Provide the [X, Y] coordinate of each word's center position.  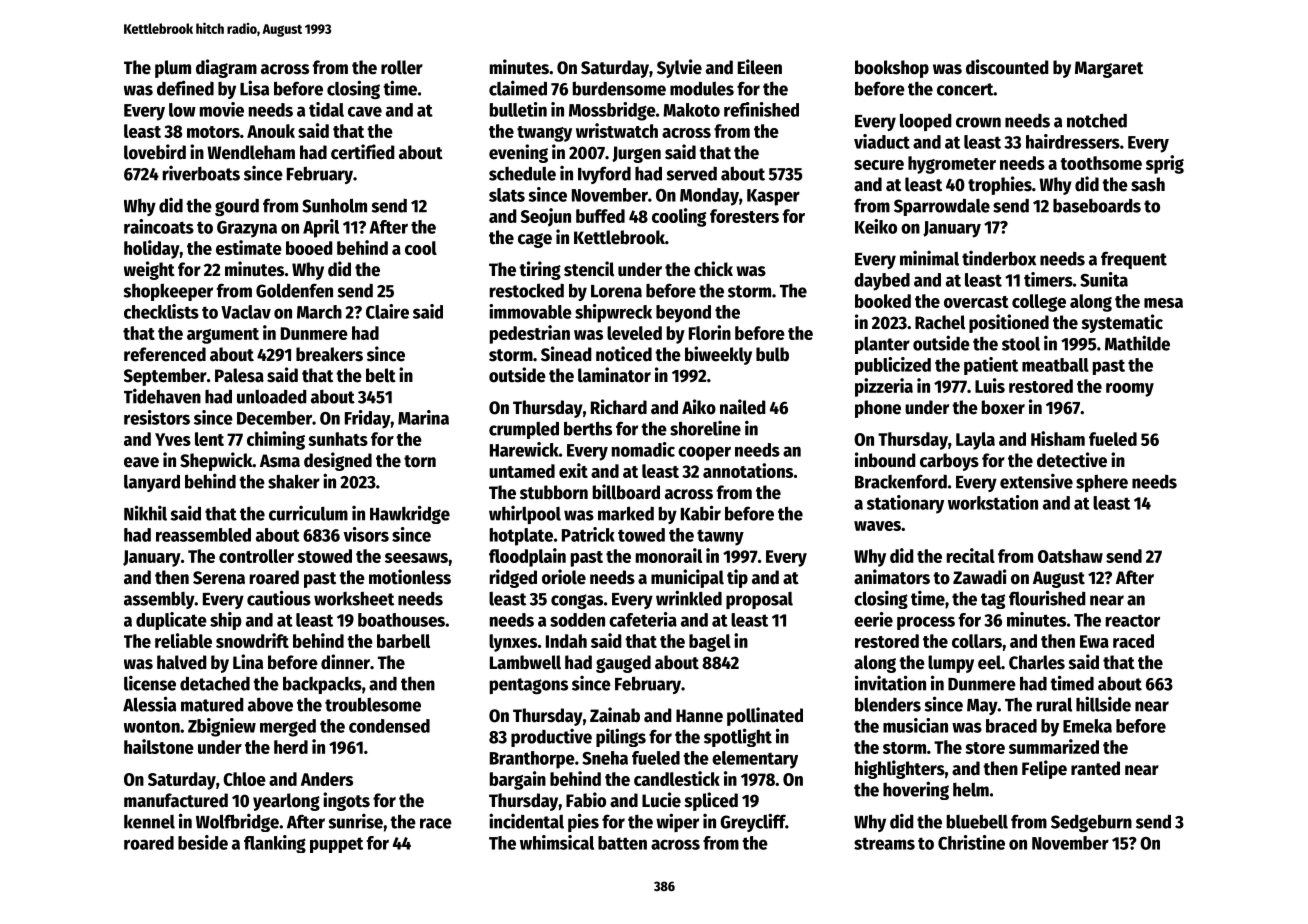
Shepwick [216, 461]
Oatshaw [1070, 556]
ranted [1095, 768]
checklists [161, 311]
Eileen [760, 67]
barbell [403, 641]
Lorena [616, 291]
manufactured [176, 800]
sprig [1165, 164]
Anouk [271, 131]
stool [1021, 344]
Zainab [615, 715]
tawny [720, 537]
